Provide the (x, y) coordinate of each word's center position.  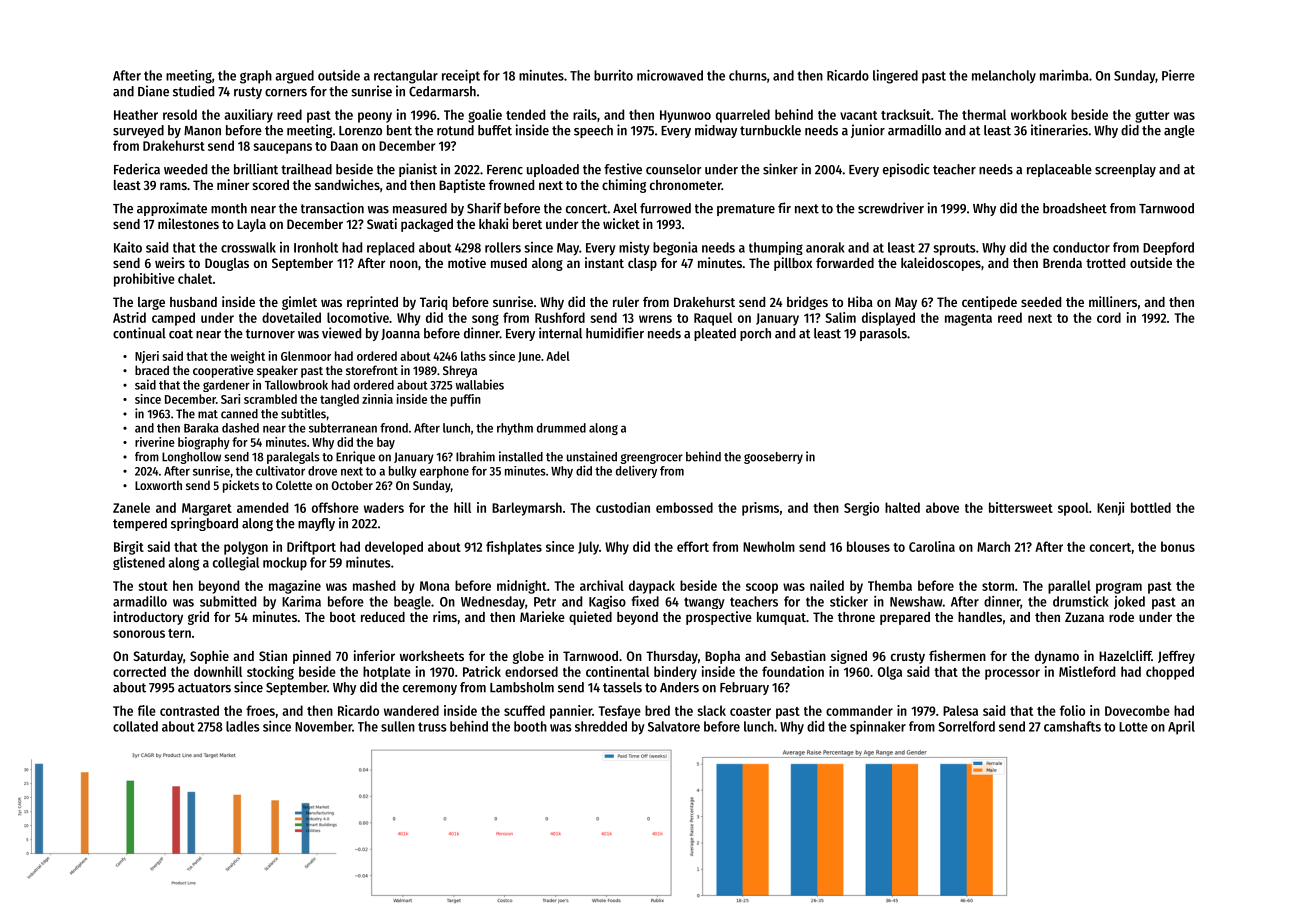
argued (294, 77)
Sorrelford (966, 726)
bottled (1151, 507)
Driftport (311, 548)
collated (135, 726)
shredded (601, 726)
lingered (895, 77)
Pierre (1178, 75)
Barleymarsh (527, 509)
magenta (968, 320)
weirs (170, 262)
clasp (642, 264)
